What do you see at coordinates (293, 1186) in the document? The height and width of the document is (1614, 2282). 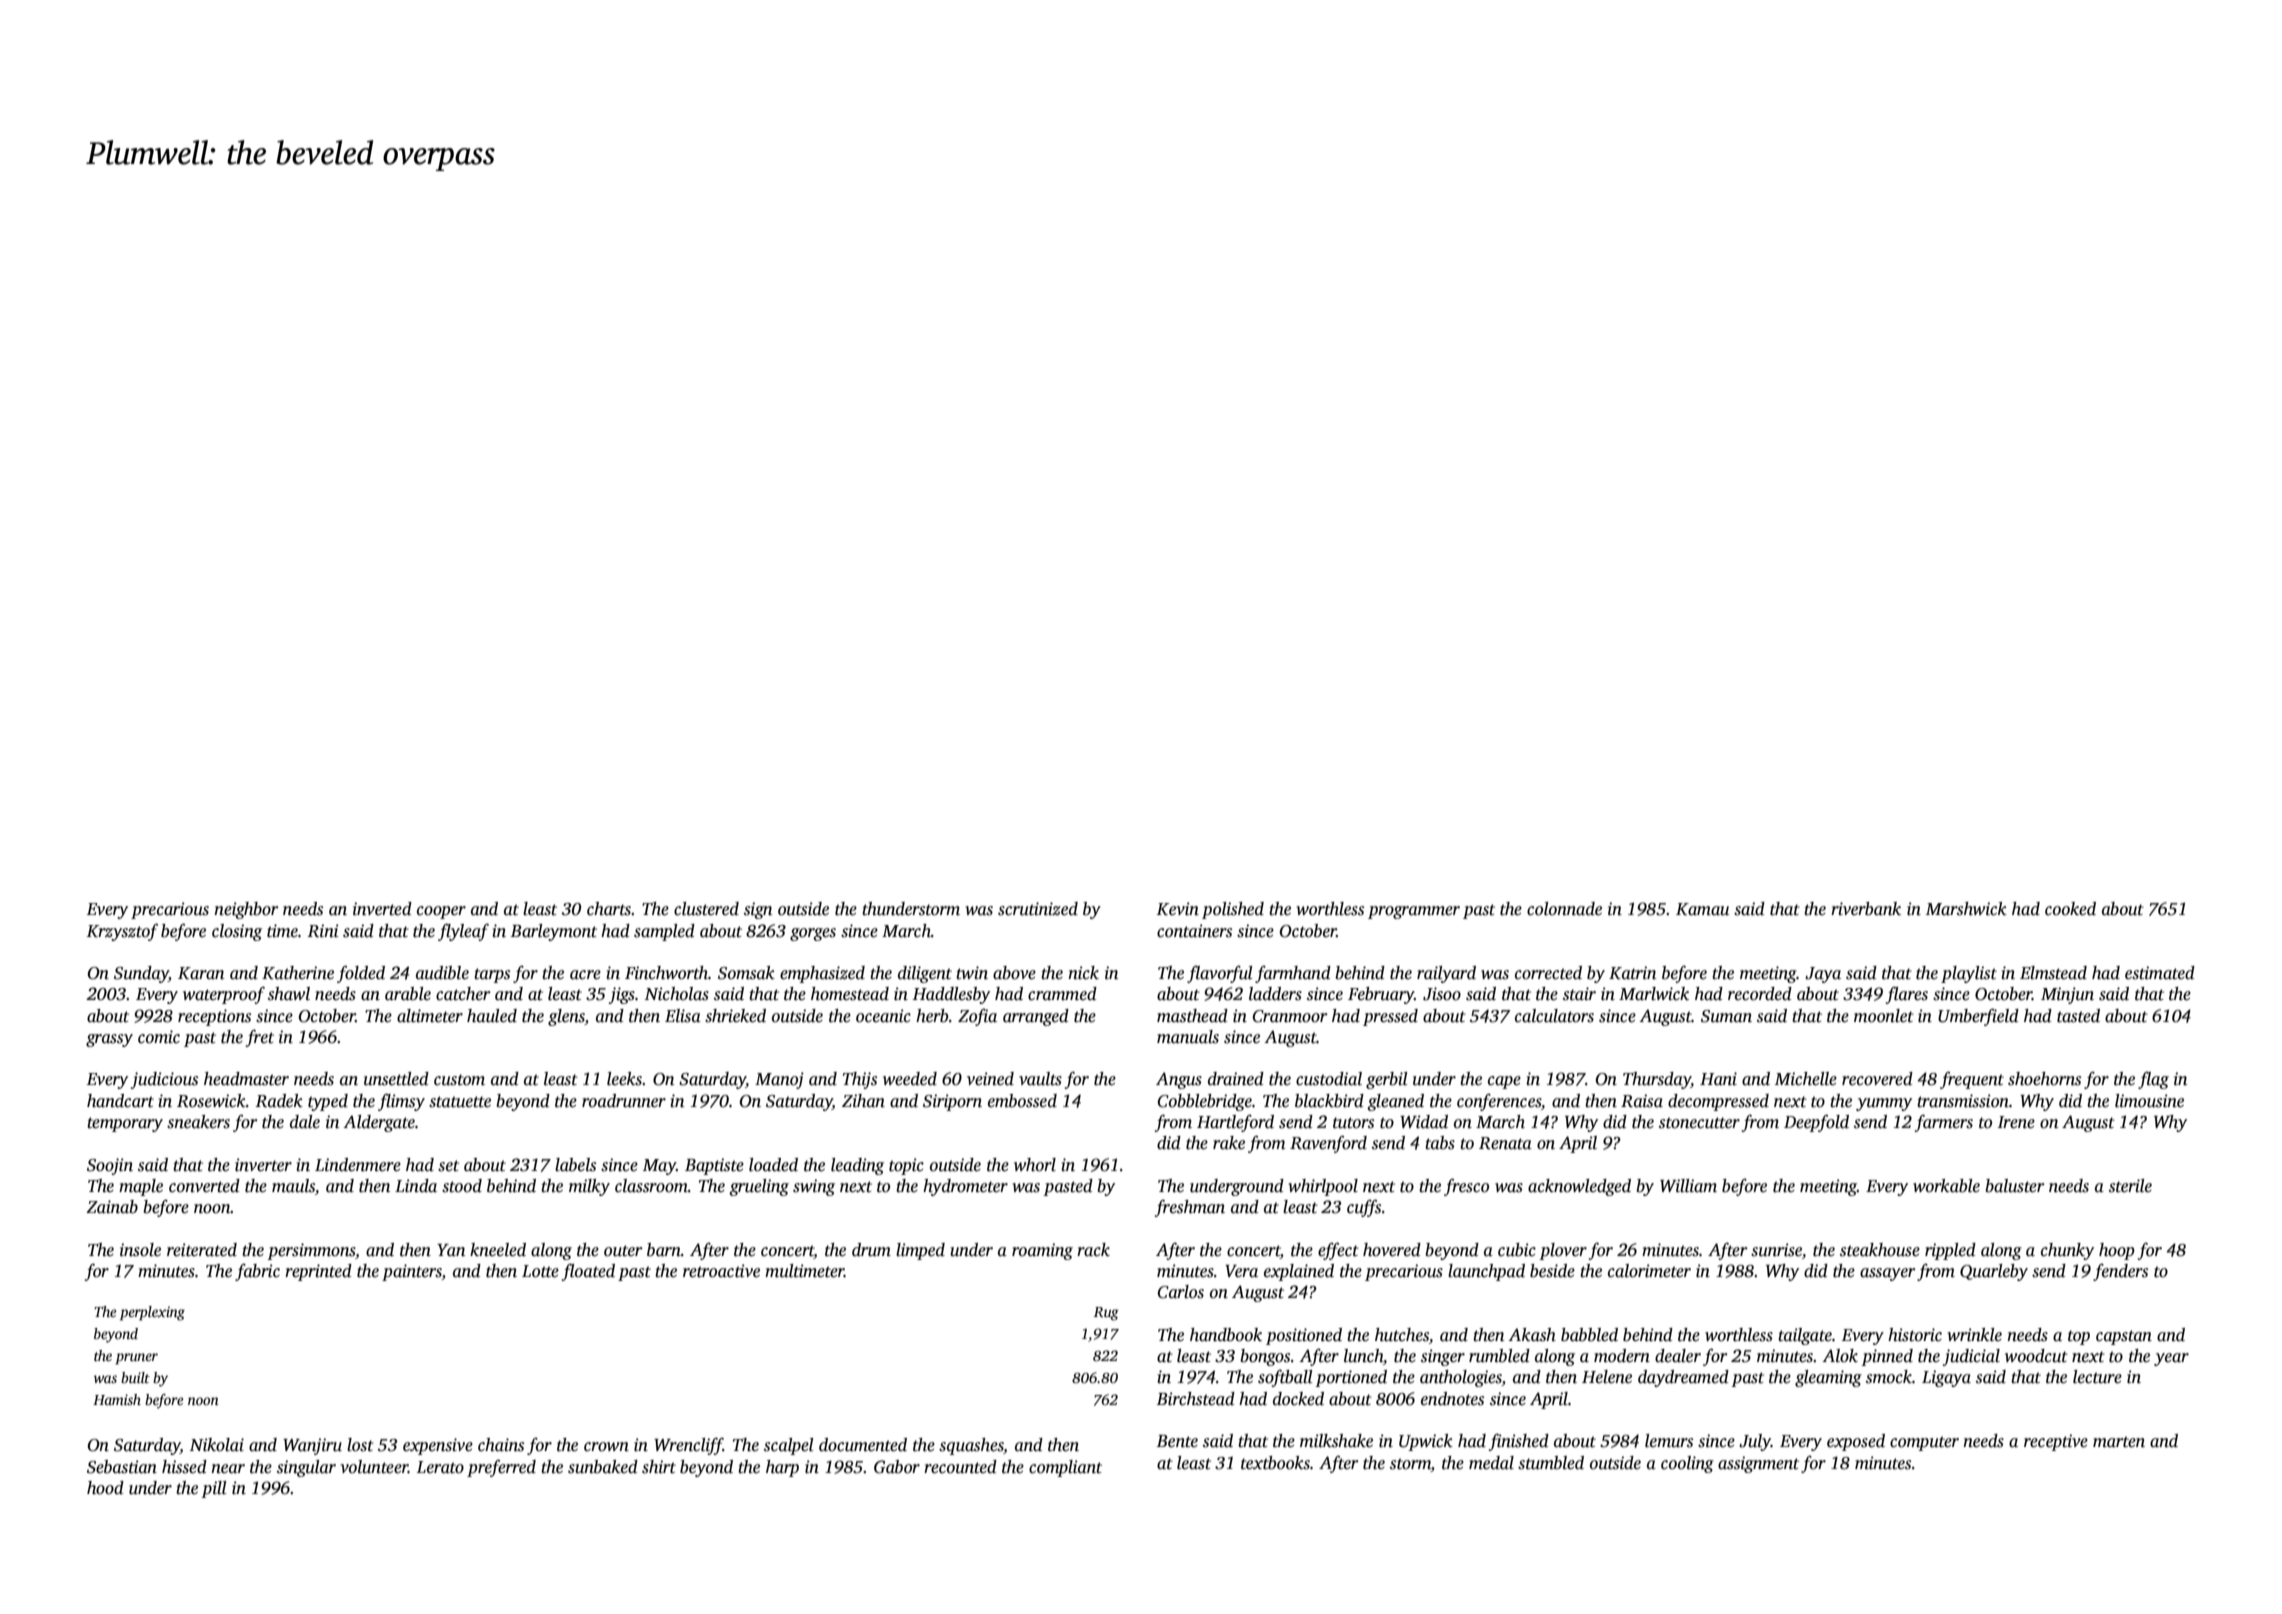 I see `mauls` at bounding box center [293, 1186].
